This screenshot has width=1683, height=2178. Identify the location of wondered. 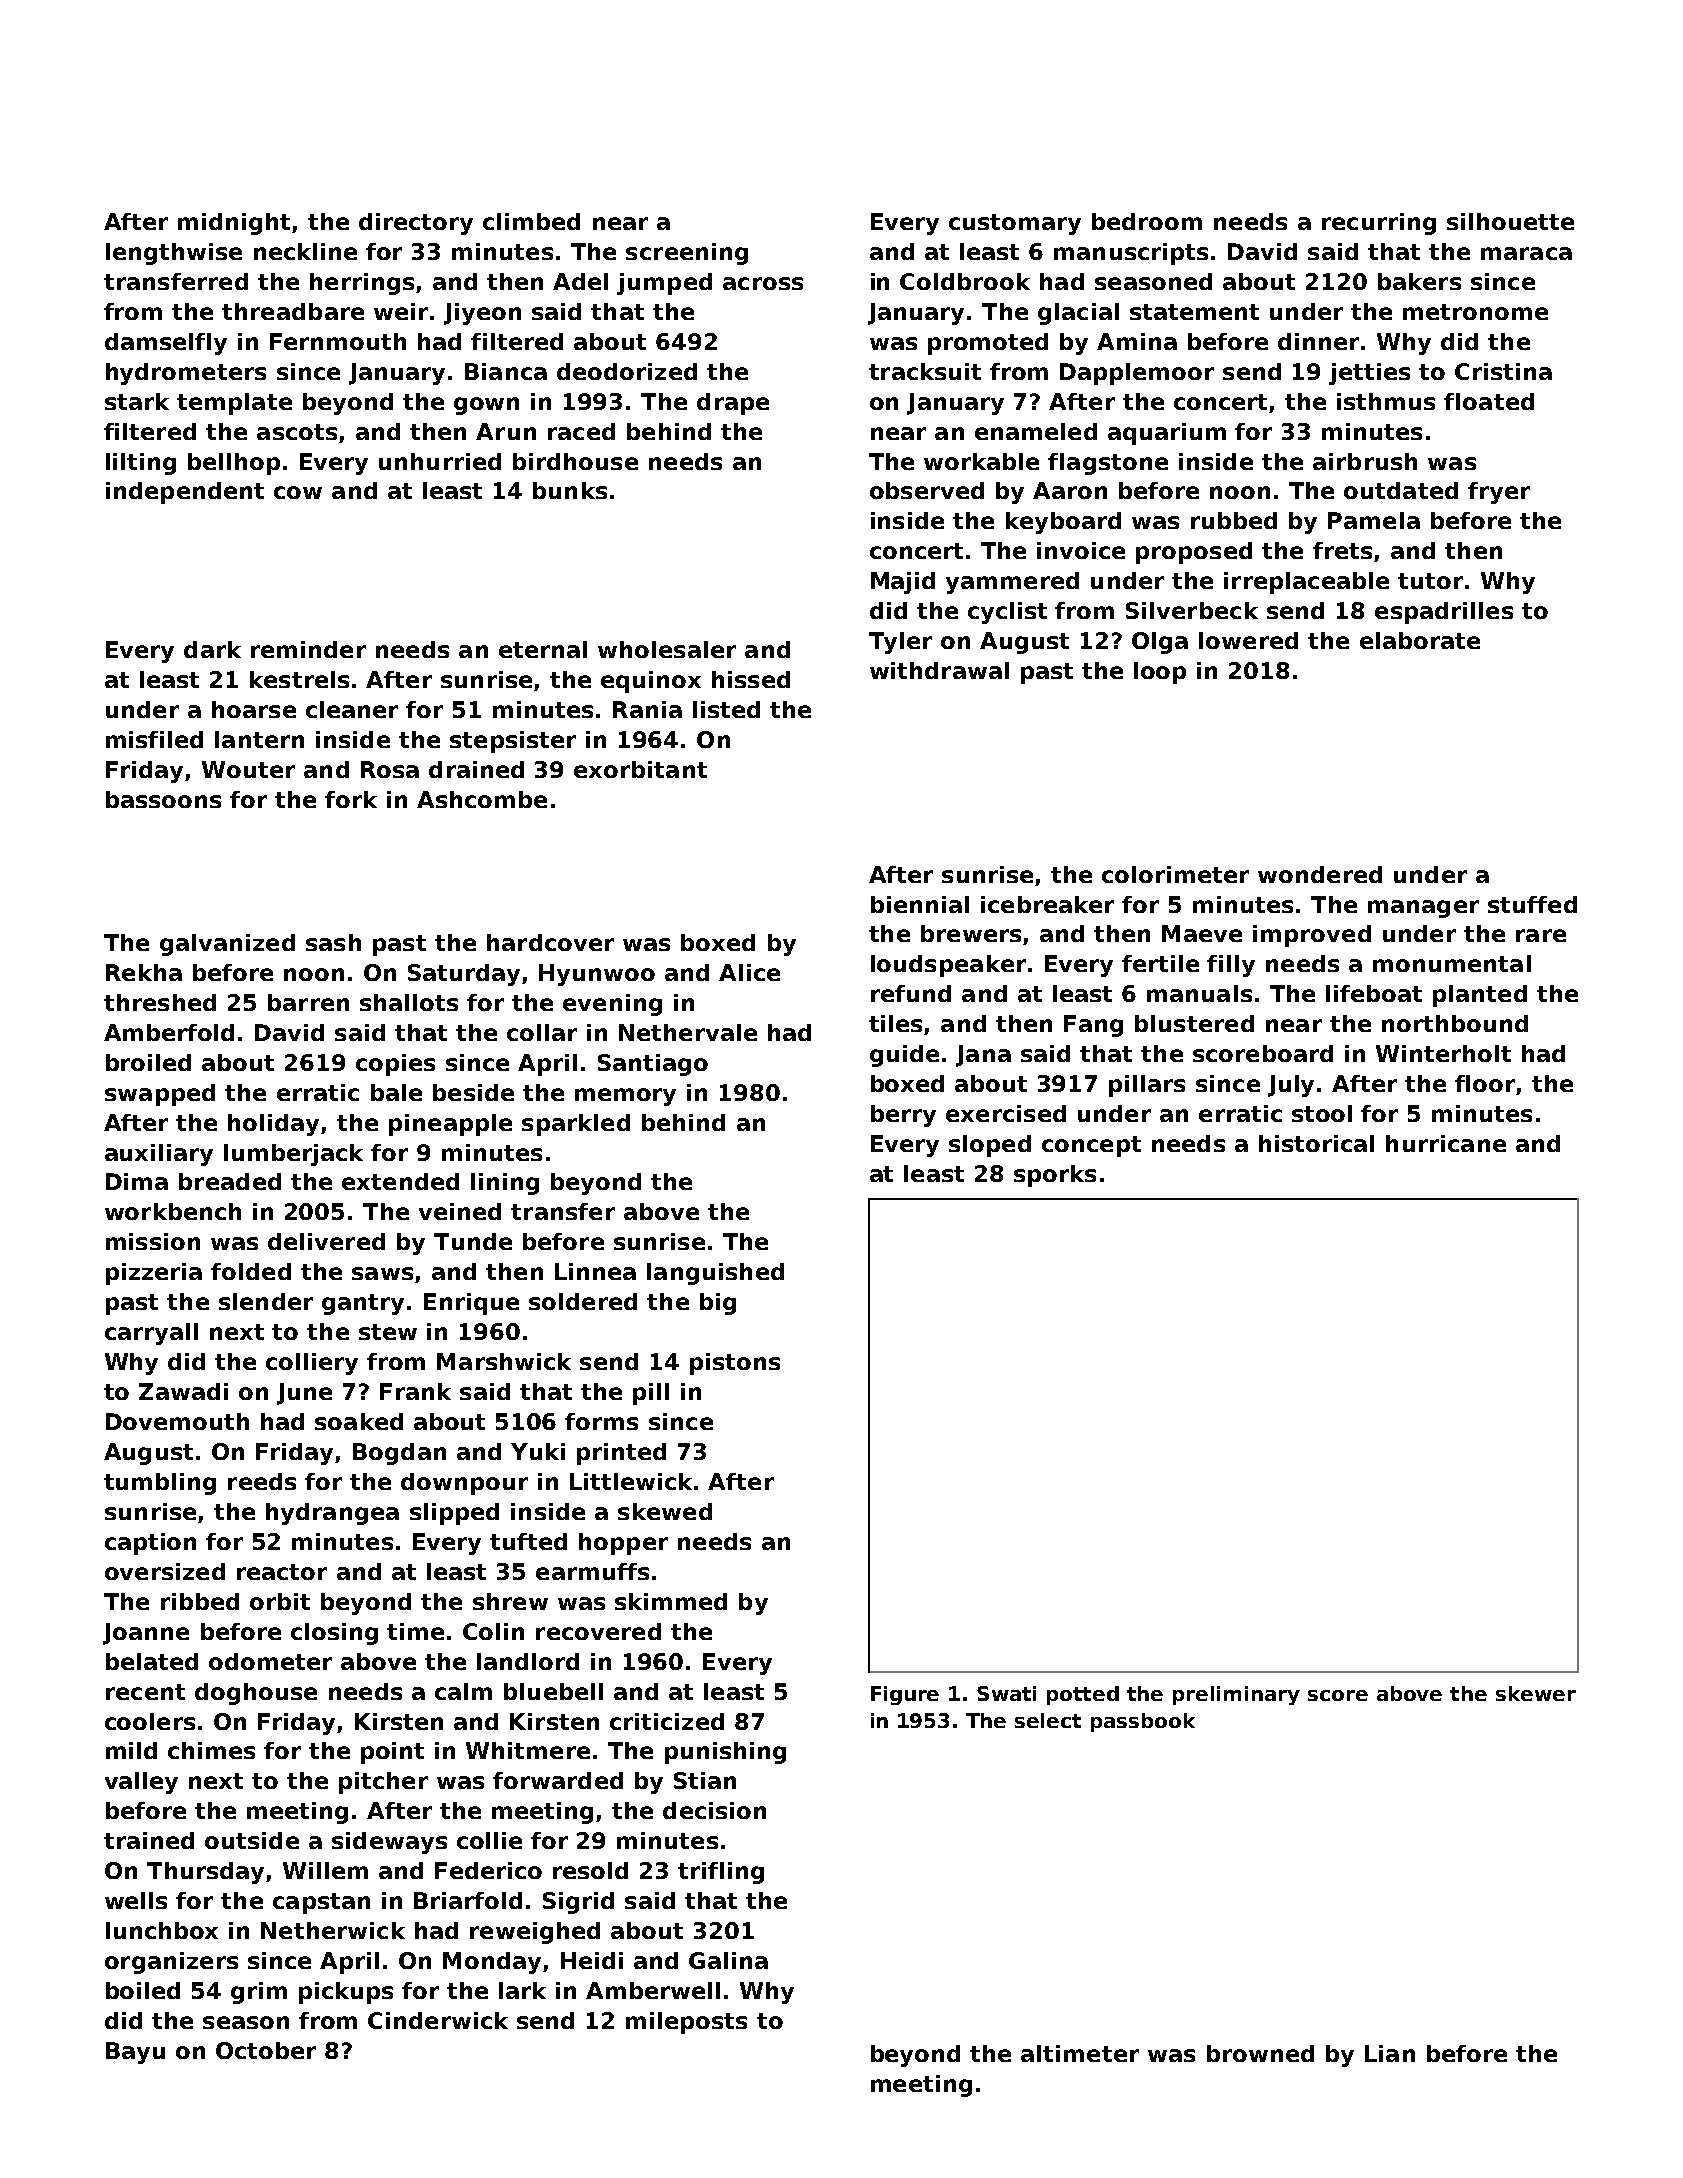
(1320, 874).
